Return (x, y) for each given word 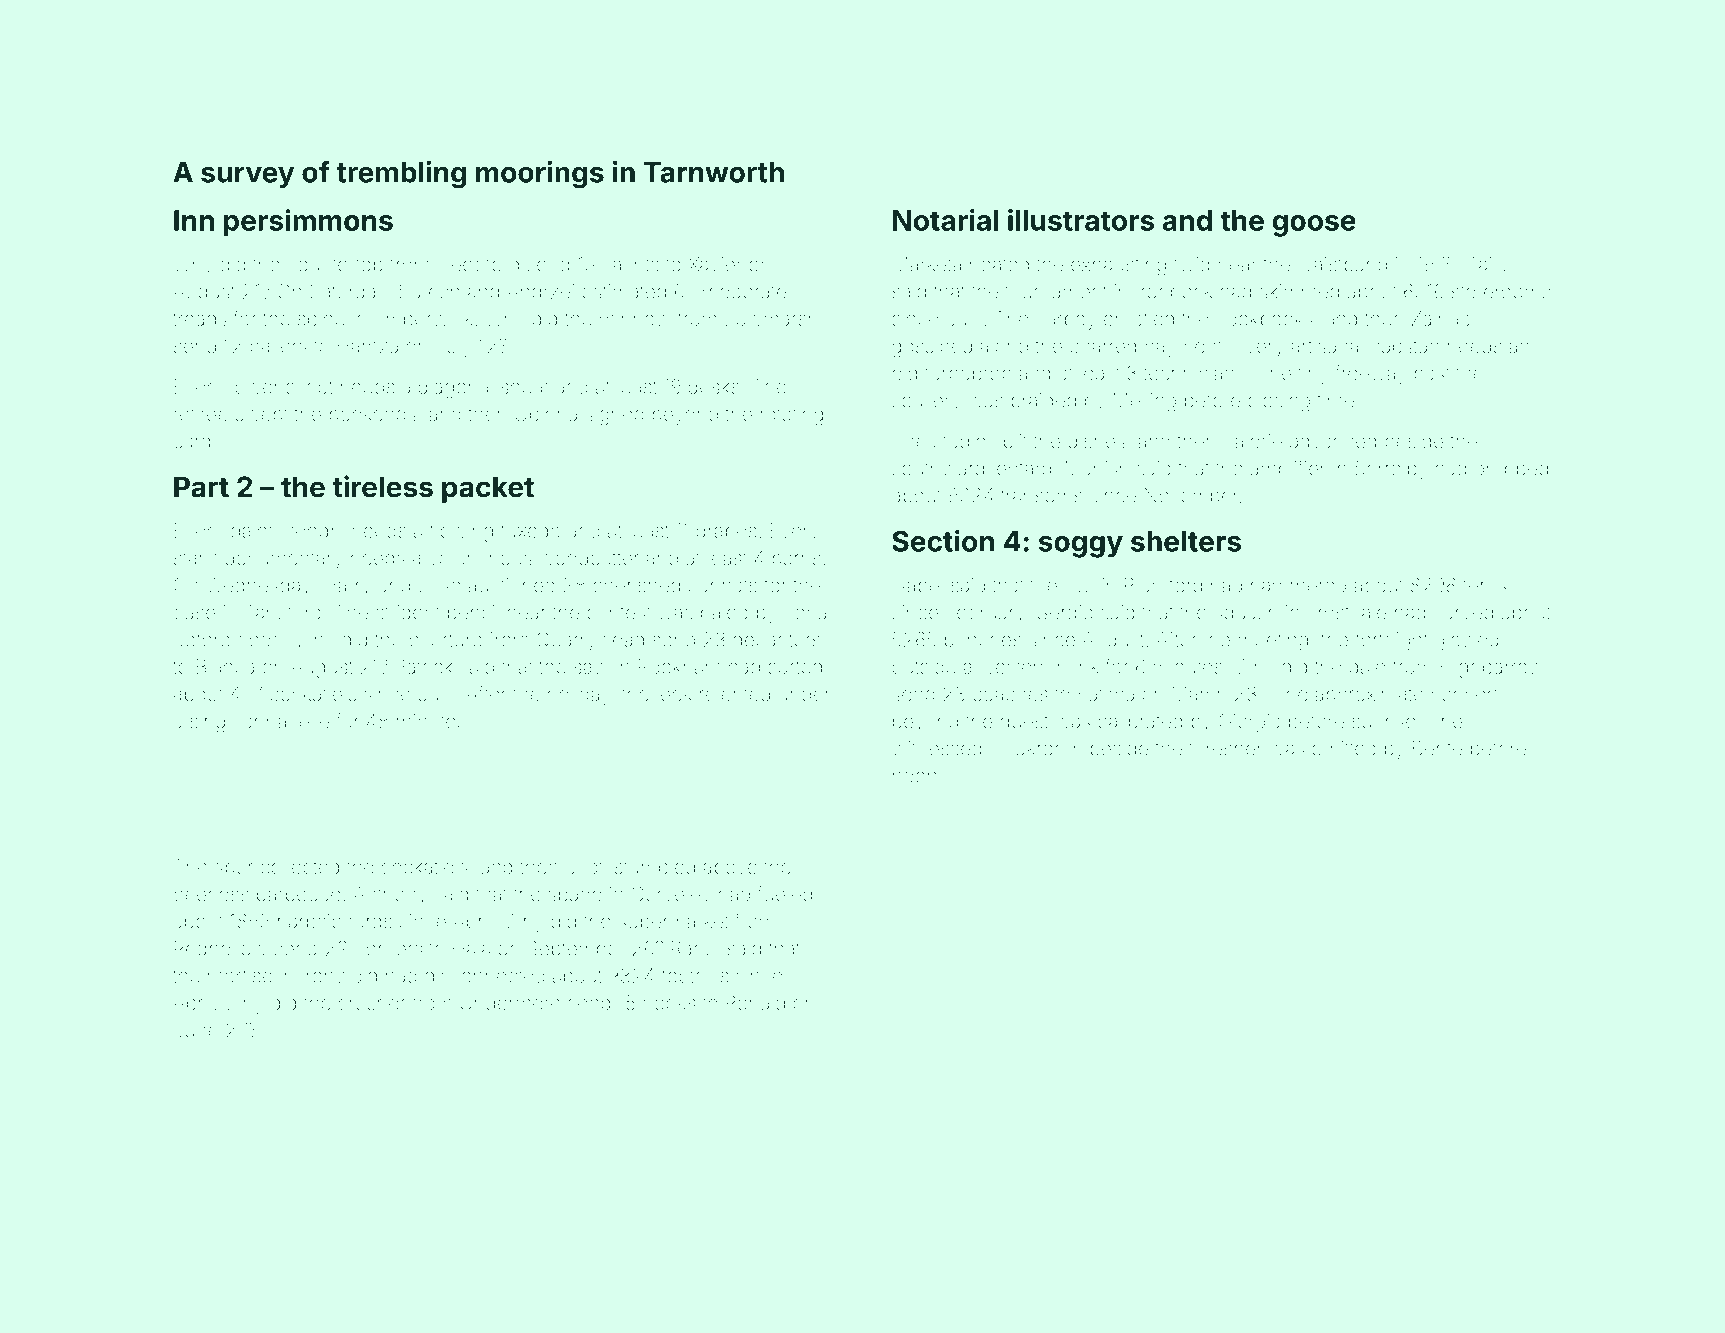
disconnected (485, 975)
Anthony (390, 896)
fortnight (1391, 641)
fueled (784, 894)
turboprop (968, 375)
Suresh (429, 291)
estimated (624, 291)
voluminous (480, 558)
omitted (1344, 748)
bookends (373, 414)
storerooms (1500, 292)
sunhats (723, 585)
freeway (1370, 375)
